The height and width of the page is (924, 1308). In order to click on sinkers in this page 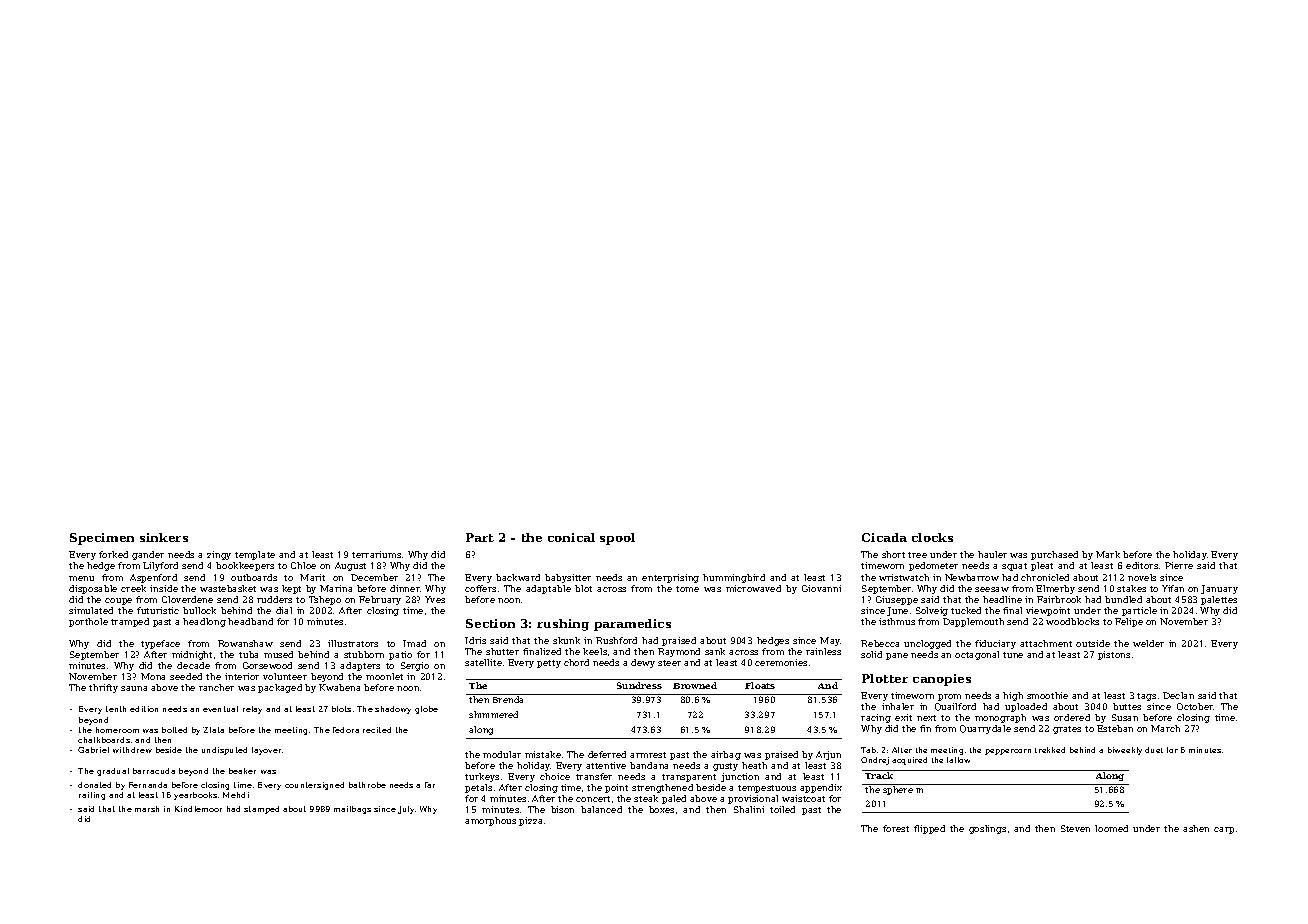, I will do `click(164, 537)`.
